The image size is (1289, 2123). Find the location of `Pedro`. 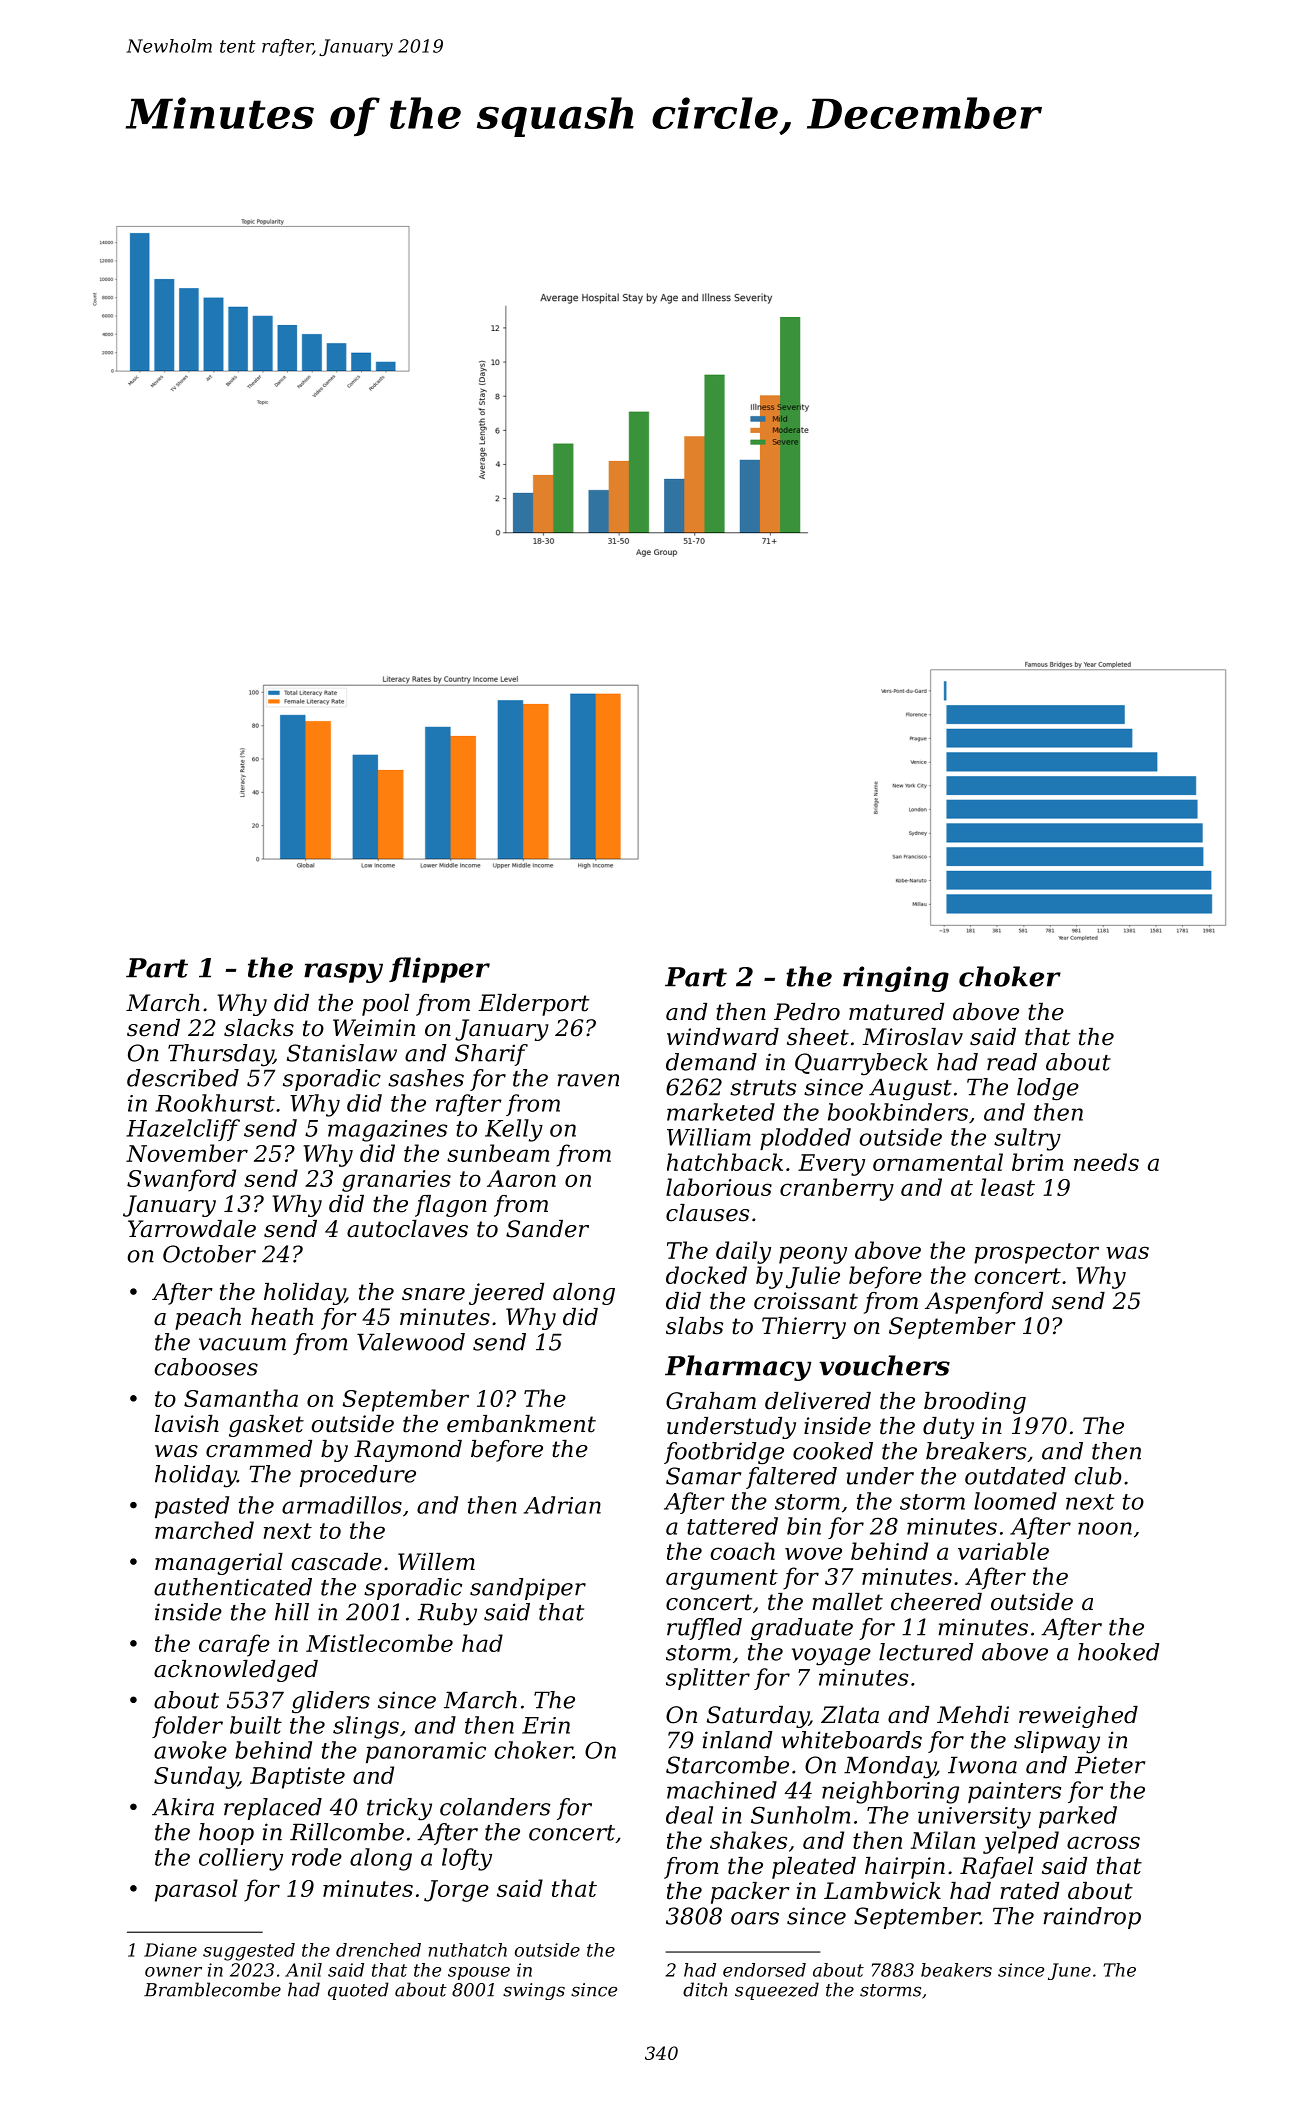

Pedro is located at coordinates (807, 1012).
